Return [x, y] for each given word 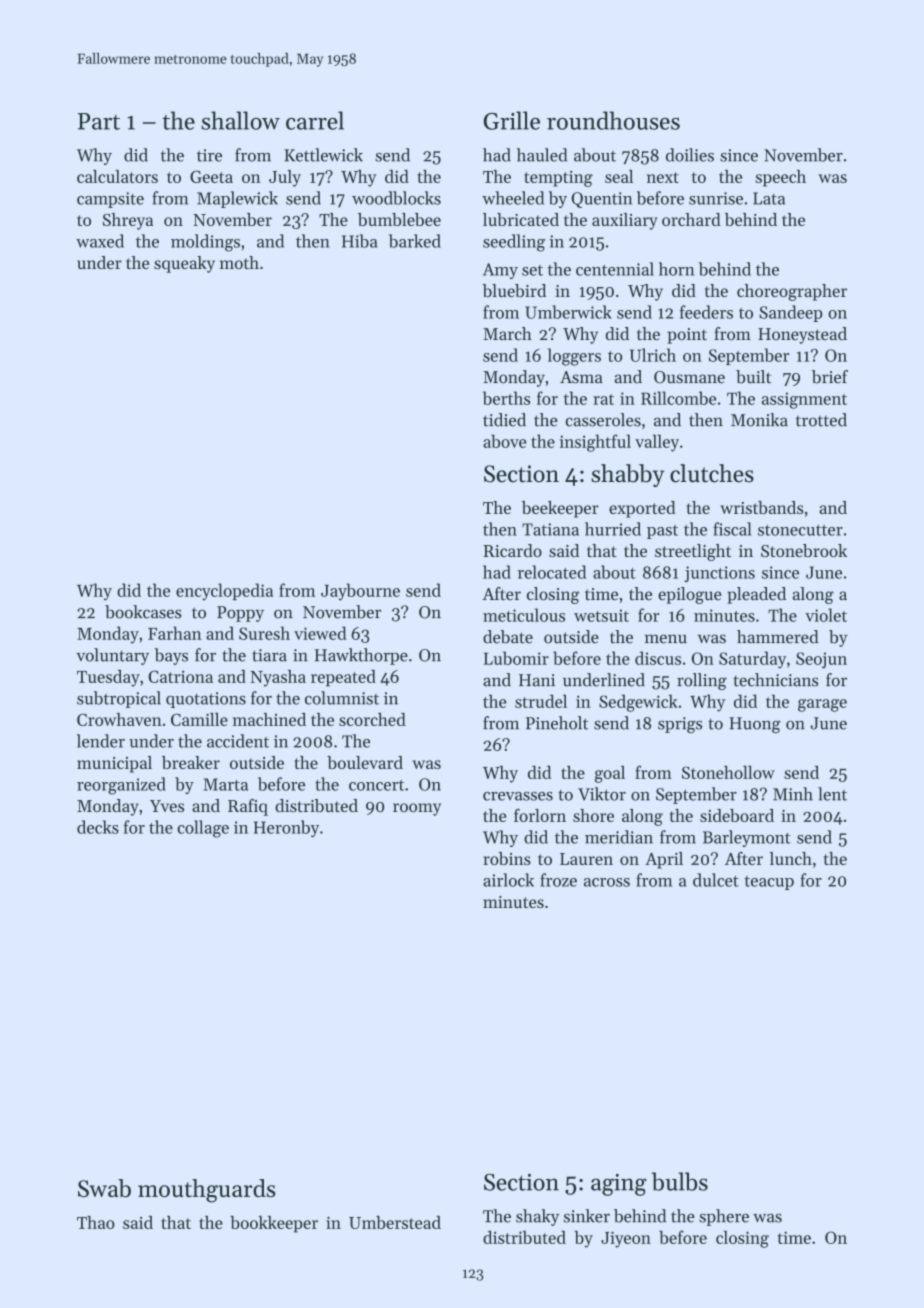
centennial [615, 269]
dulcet [716, 880]
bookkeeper [274, 1224]
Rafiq [248, 807]
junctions [720, 574]
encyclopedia [224, 592]
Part [99, 121]
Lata [769, 198]
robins [507, 858]
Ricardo [512, 550]
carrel [315, 120]
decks [98, 827]
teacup [769, 883]
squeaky [184, 264]
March [507, 333]
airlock [508, 880]
